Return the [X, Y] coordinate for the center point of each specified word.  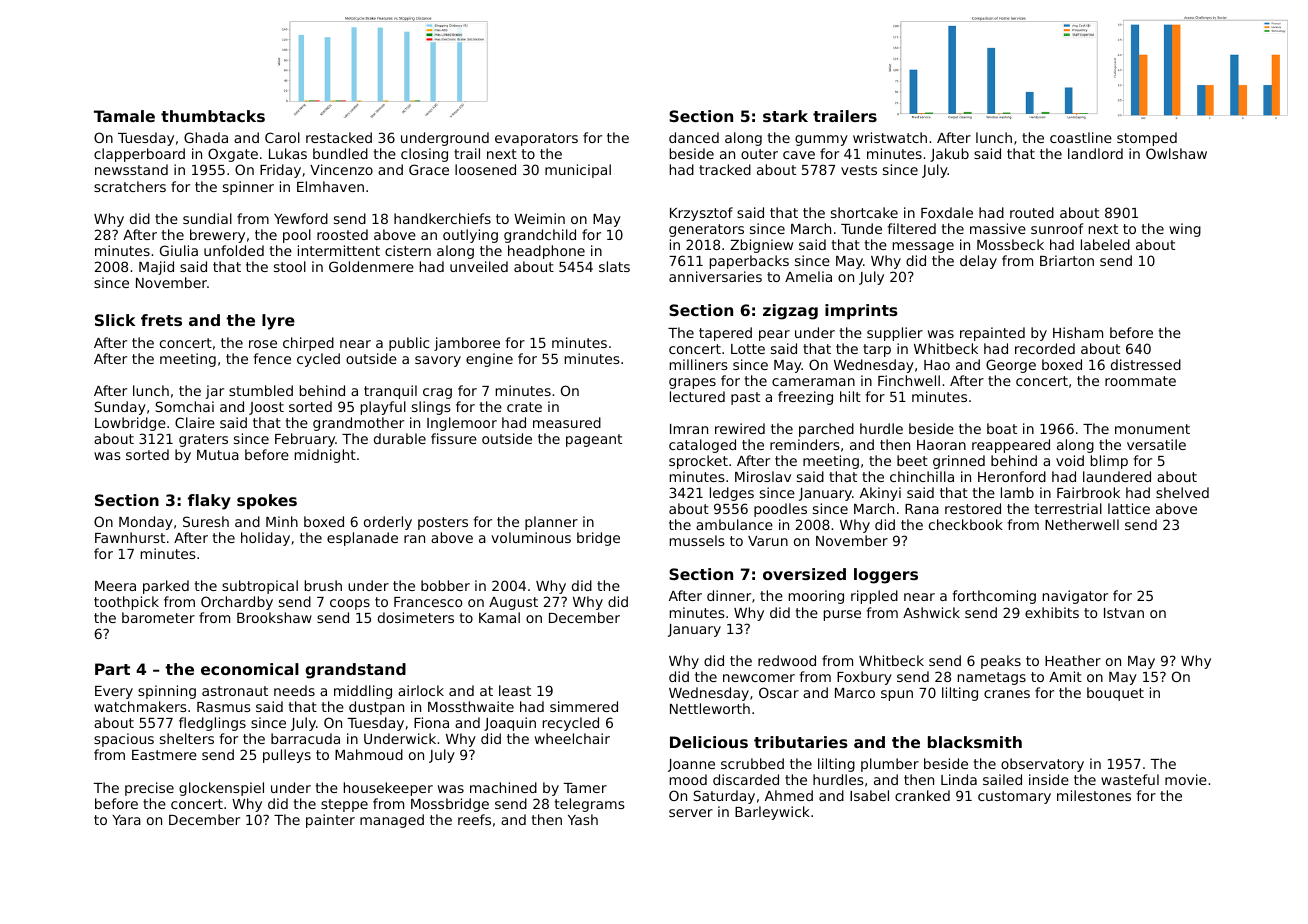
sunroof [1057, 228]
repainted [992, 334]
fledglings [212, 724]
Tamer [585, 788]
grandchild [540, 236]
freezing [805, 398]
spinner [248, 188]
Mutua [218, 455]
